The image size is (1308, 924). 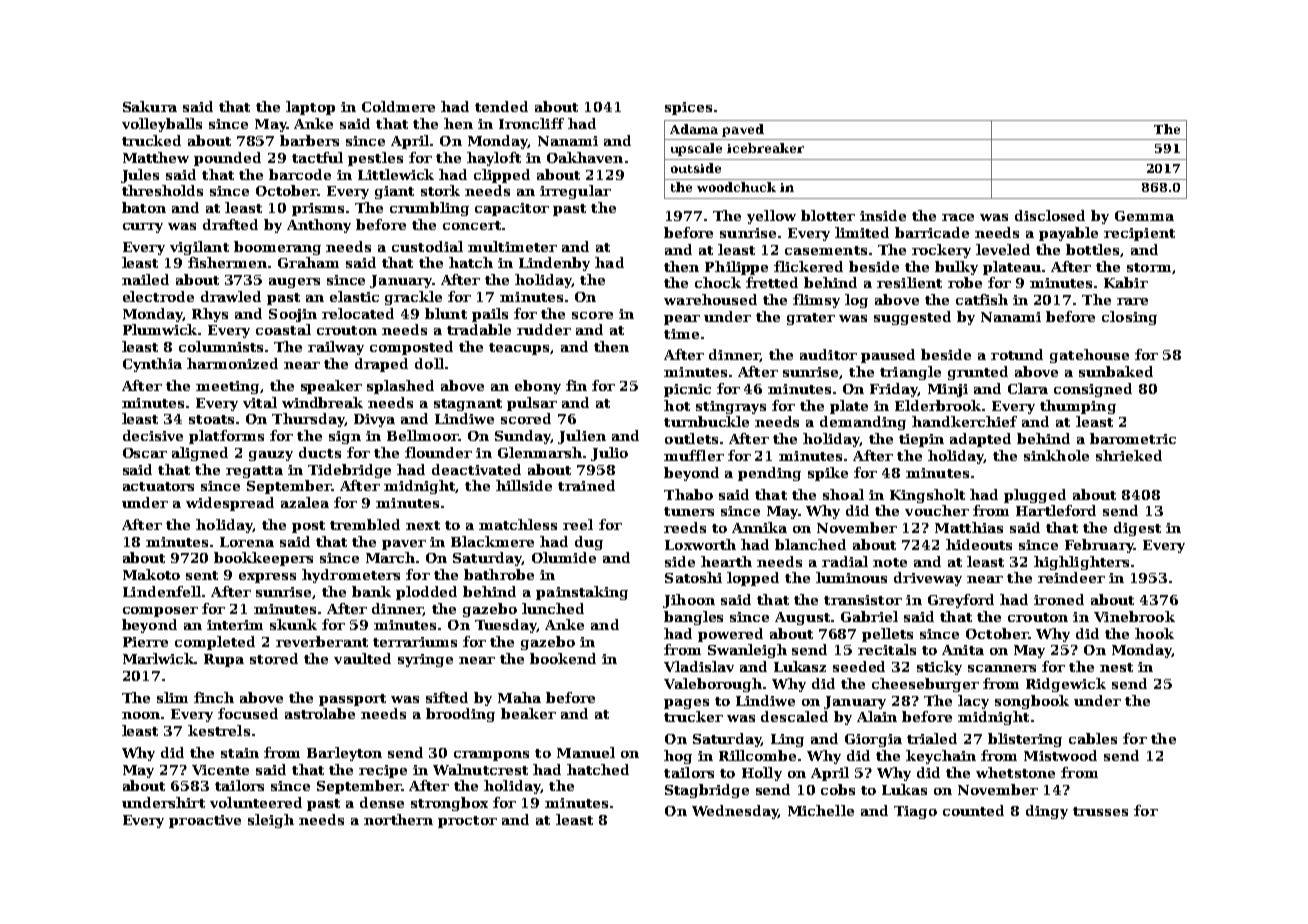 I want to click on Tuesday, so click(x=506, y=626).
